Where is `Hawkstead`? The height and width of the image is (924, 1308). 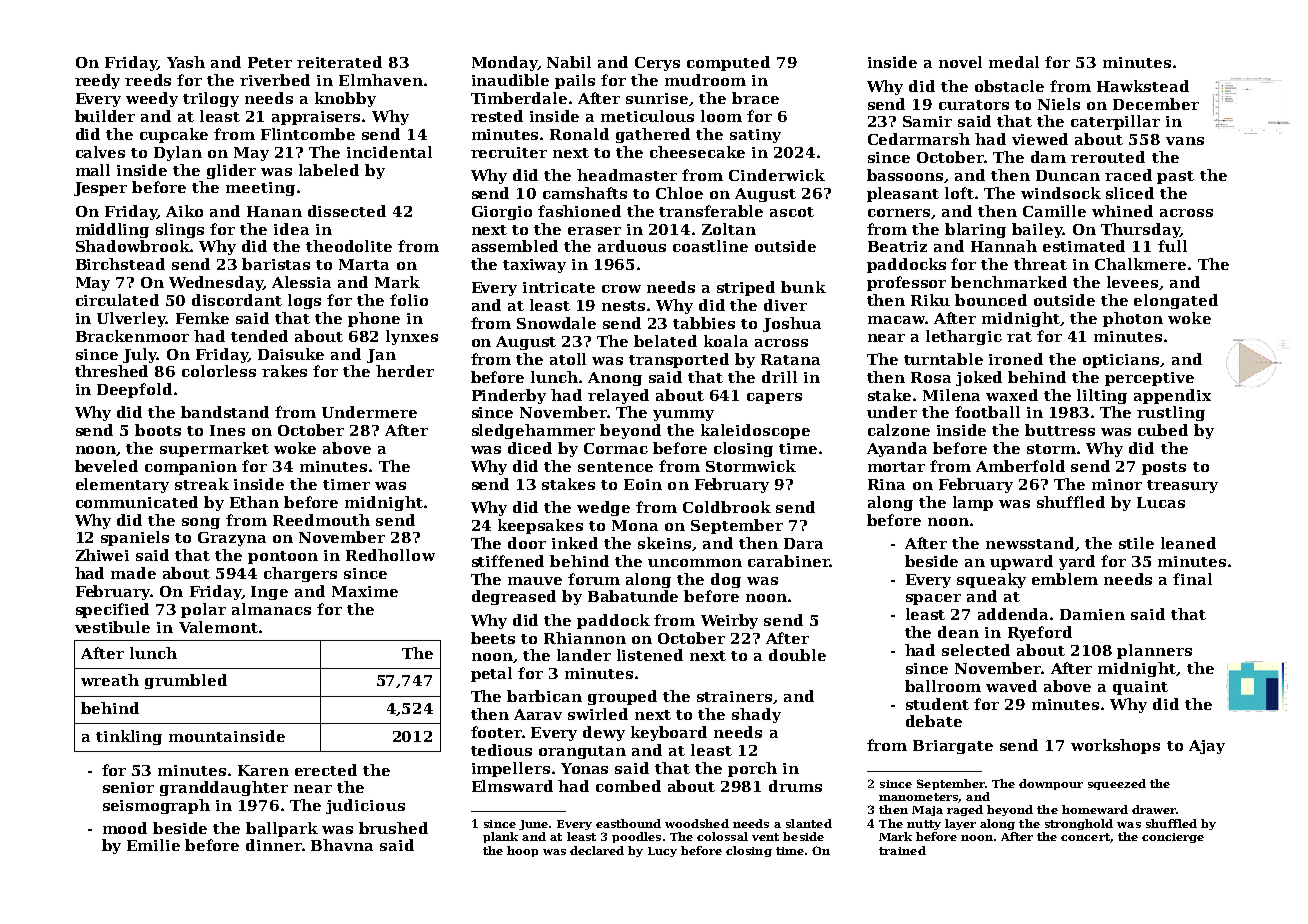
Hawkstead is located at coordinates (1143, 86).
